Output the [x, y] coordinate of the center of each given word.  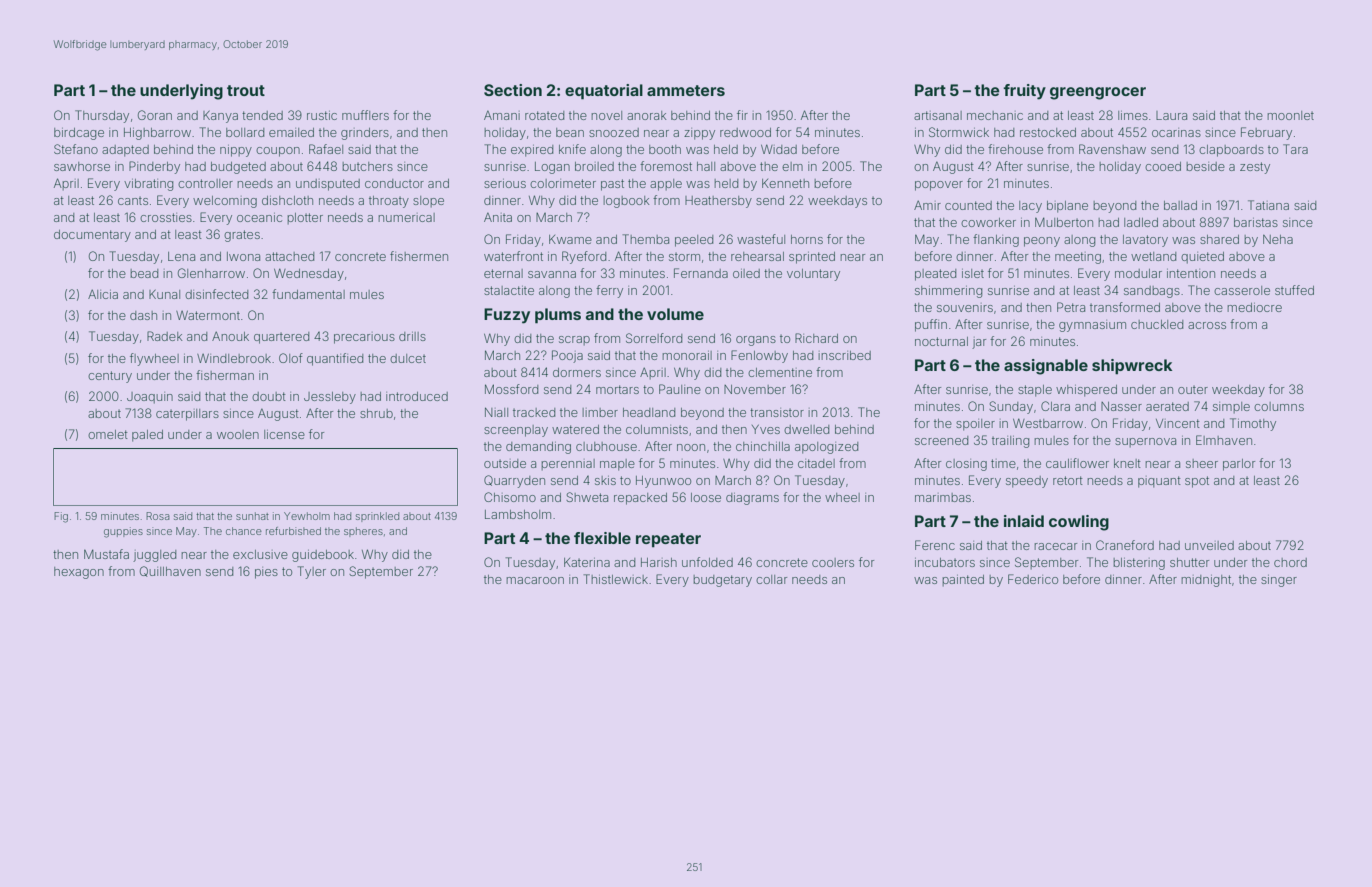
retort [1068, 480]
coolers [833, 562]
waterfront [513, 256]
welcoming [225, 202]
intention [1191, 273]
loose [706, 497]
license [284, 434]
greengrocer [1098, 93]
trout [246, 90]
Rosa [158, 516]
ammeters [686, 90]
